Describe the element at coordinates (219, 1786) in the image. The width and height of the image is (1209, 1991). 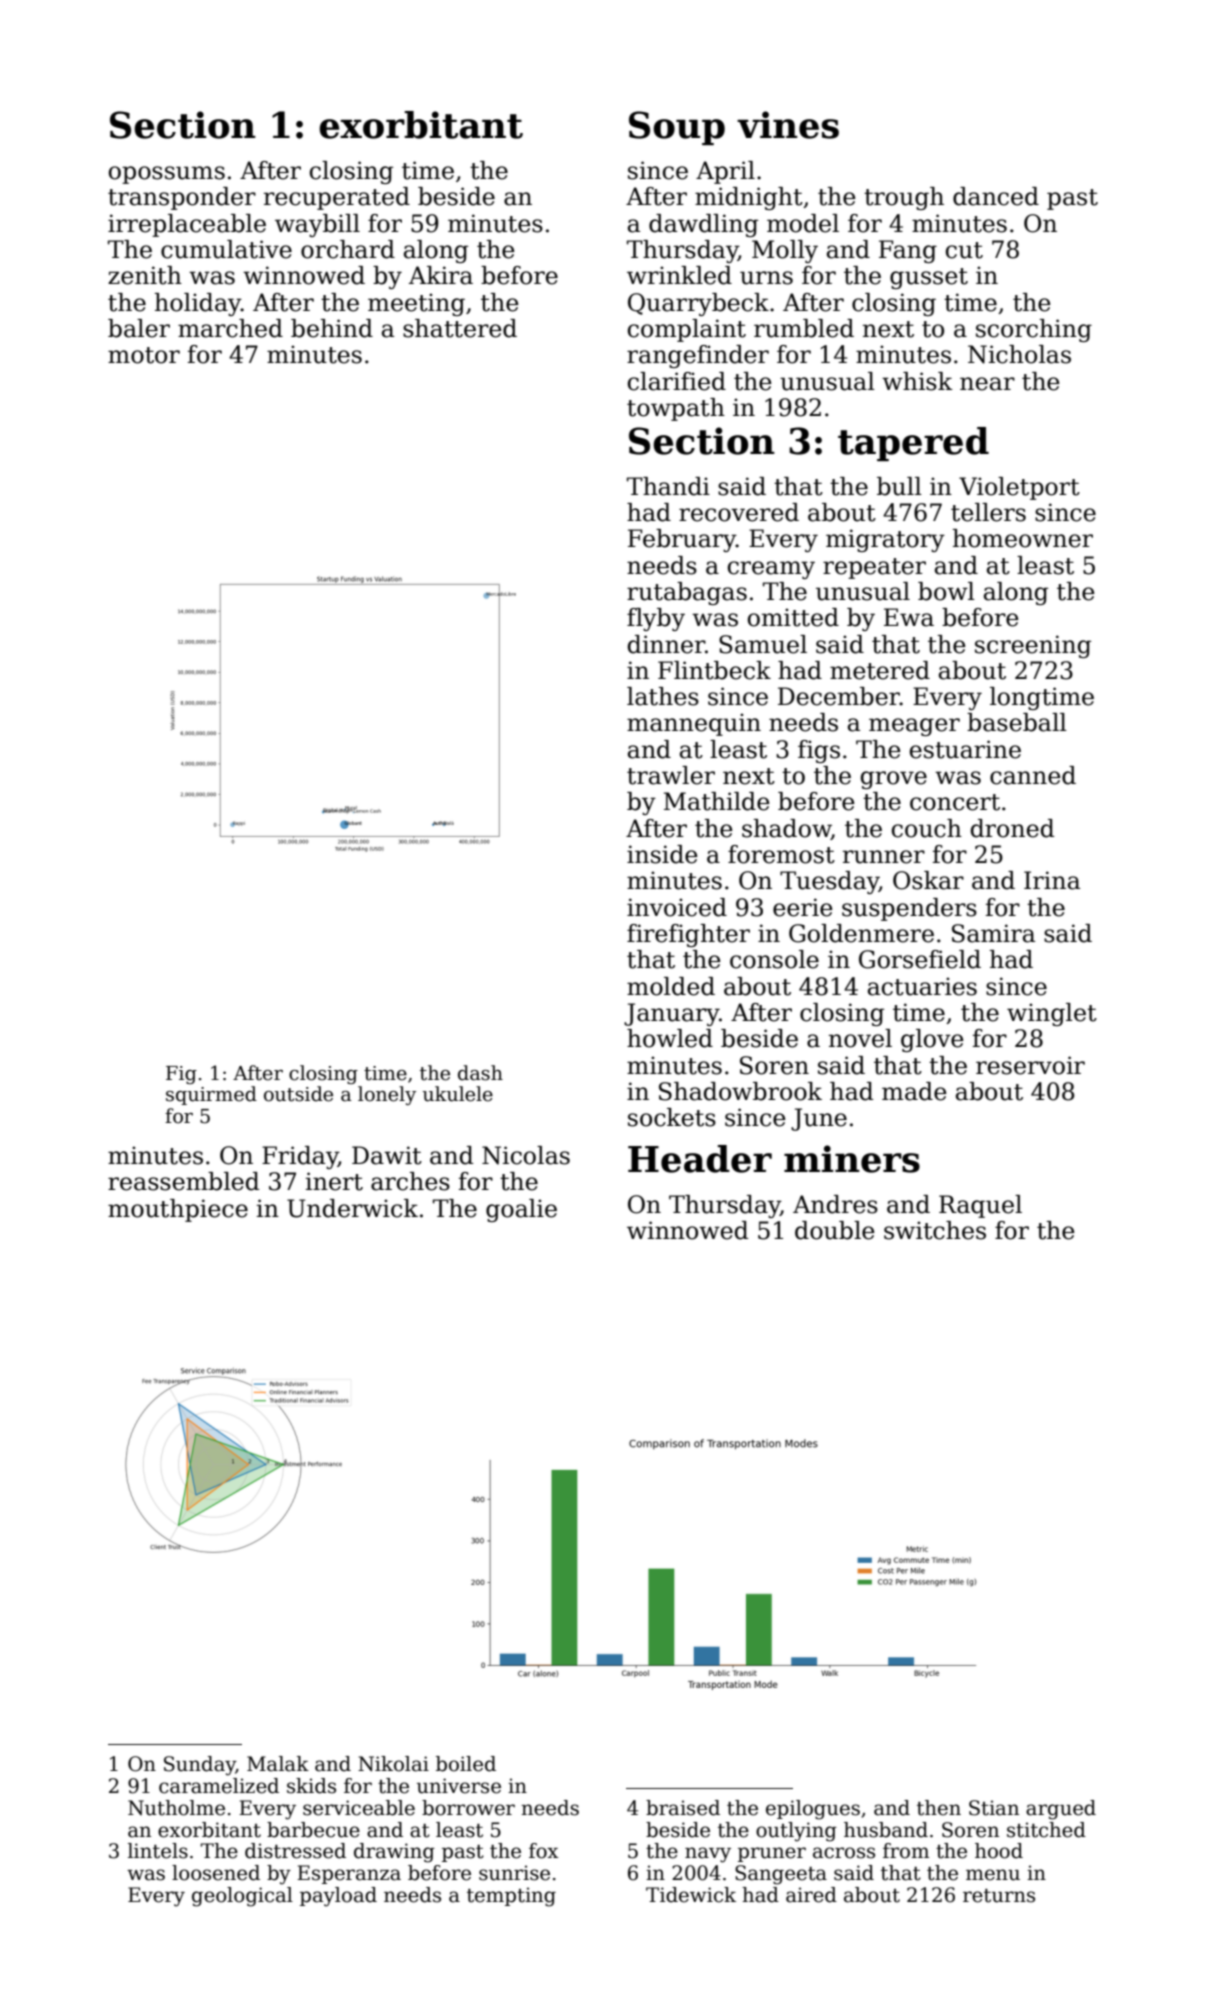
I see `caramelized` at that location.
